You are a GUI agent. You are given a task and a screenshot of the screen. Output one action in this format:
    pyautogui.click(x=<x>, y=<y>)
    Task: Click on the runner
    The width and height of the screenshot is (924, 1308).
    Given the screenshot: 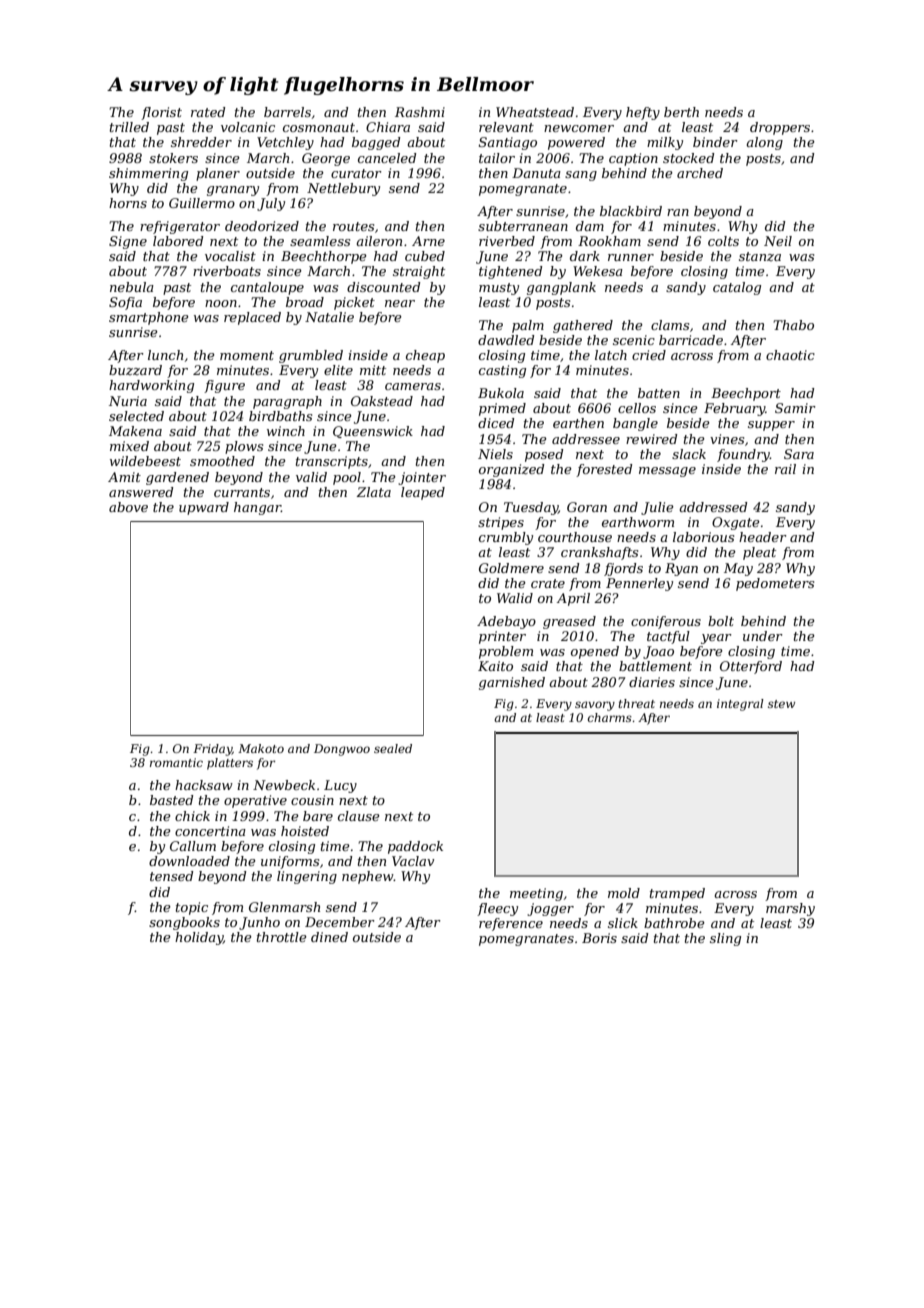 What is the action you would take?
    pyautogui.click(x=631, y=257)
